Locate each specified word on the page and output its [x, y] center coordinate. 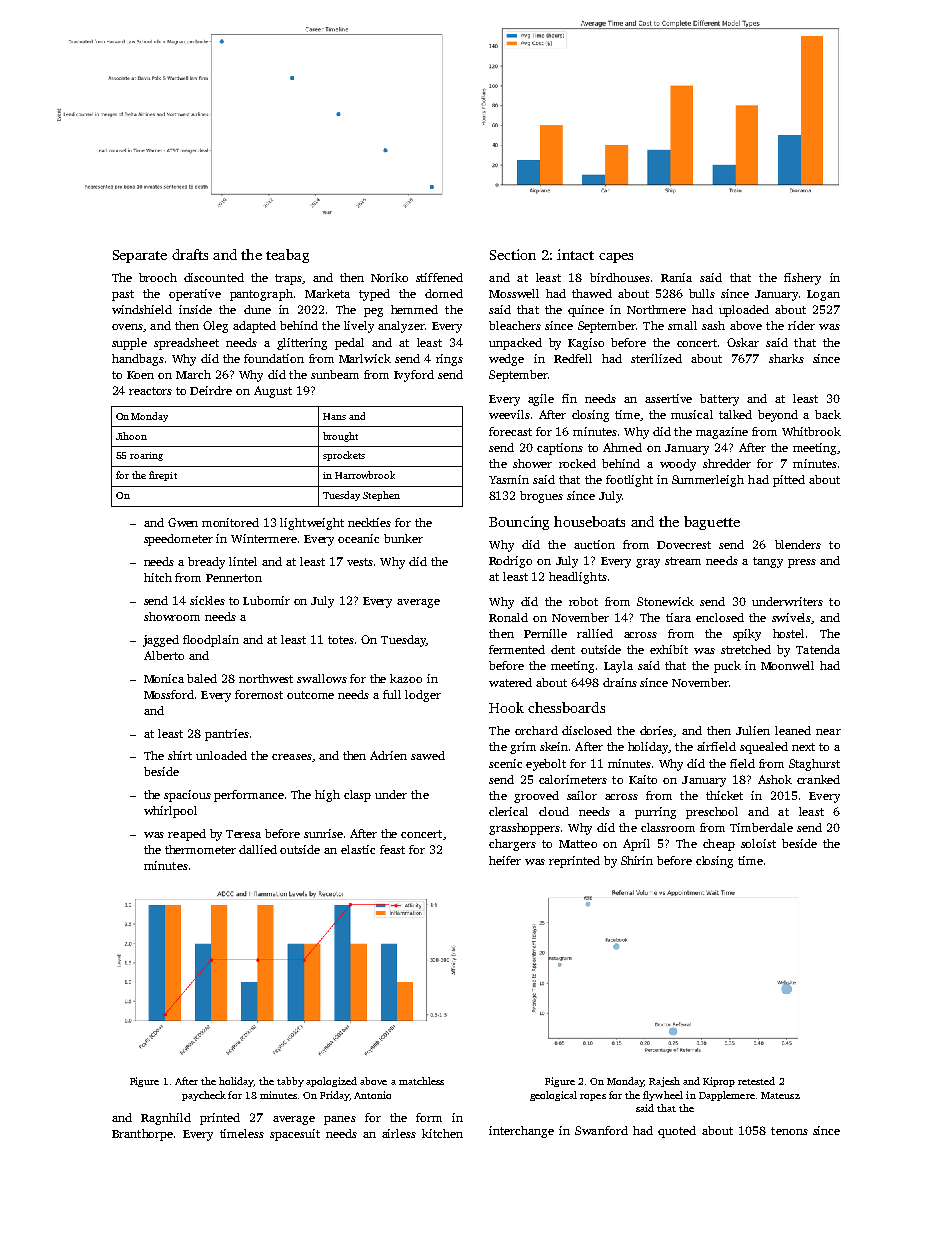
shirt [180, 755]
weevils [509, 414]
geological [553, 1096]
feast [392, 849]
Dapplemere [727, 1096]
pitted [789, 481]
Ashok [775, 779]
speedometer [178, 540]
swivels [791, 617]
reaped [187, 835]
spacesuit [295, 1135]
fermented [517, 649]
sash [713, 325]
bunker [403, 538]
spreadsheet [186, 344]
